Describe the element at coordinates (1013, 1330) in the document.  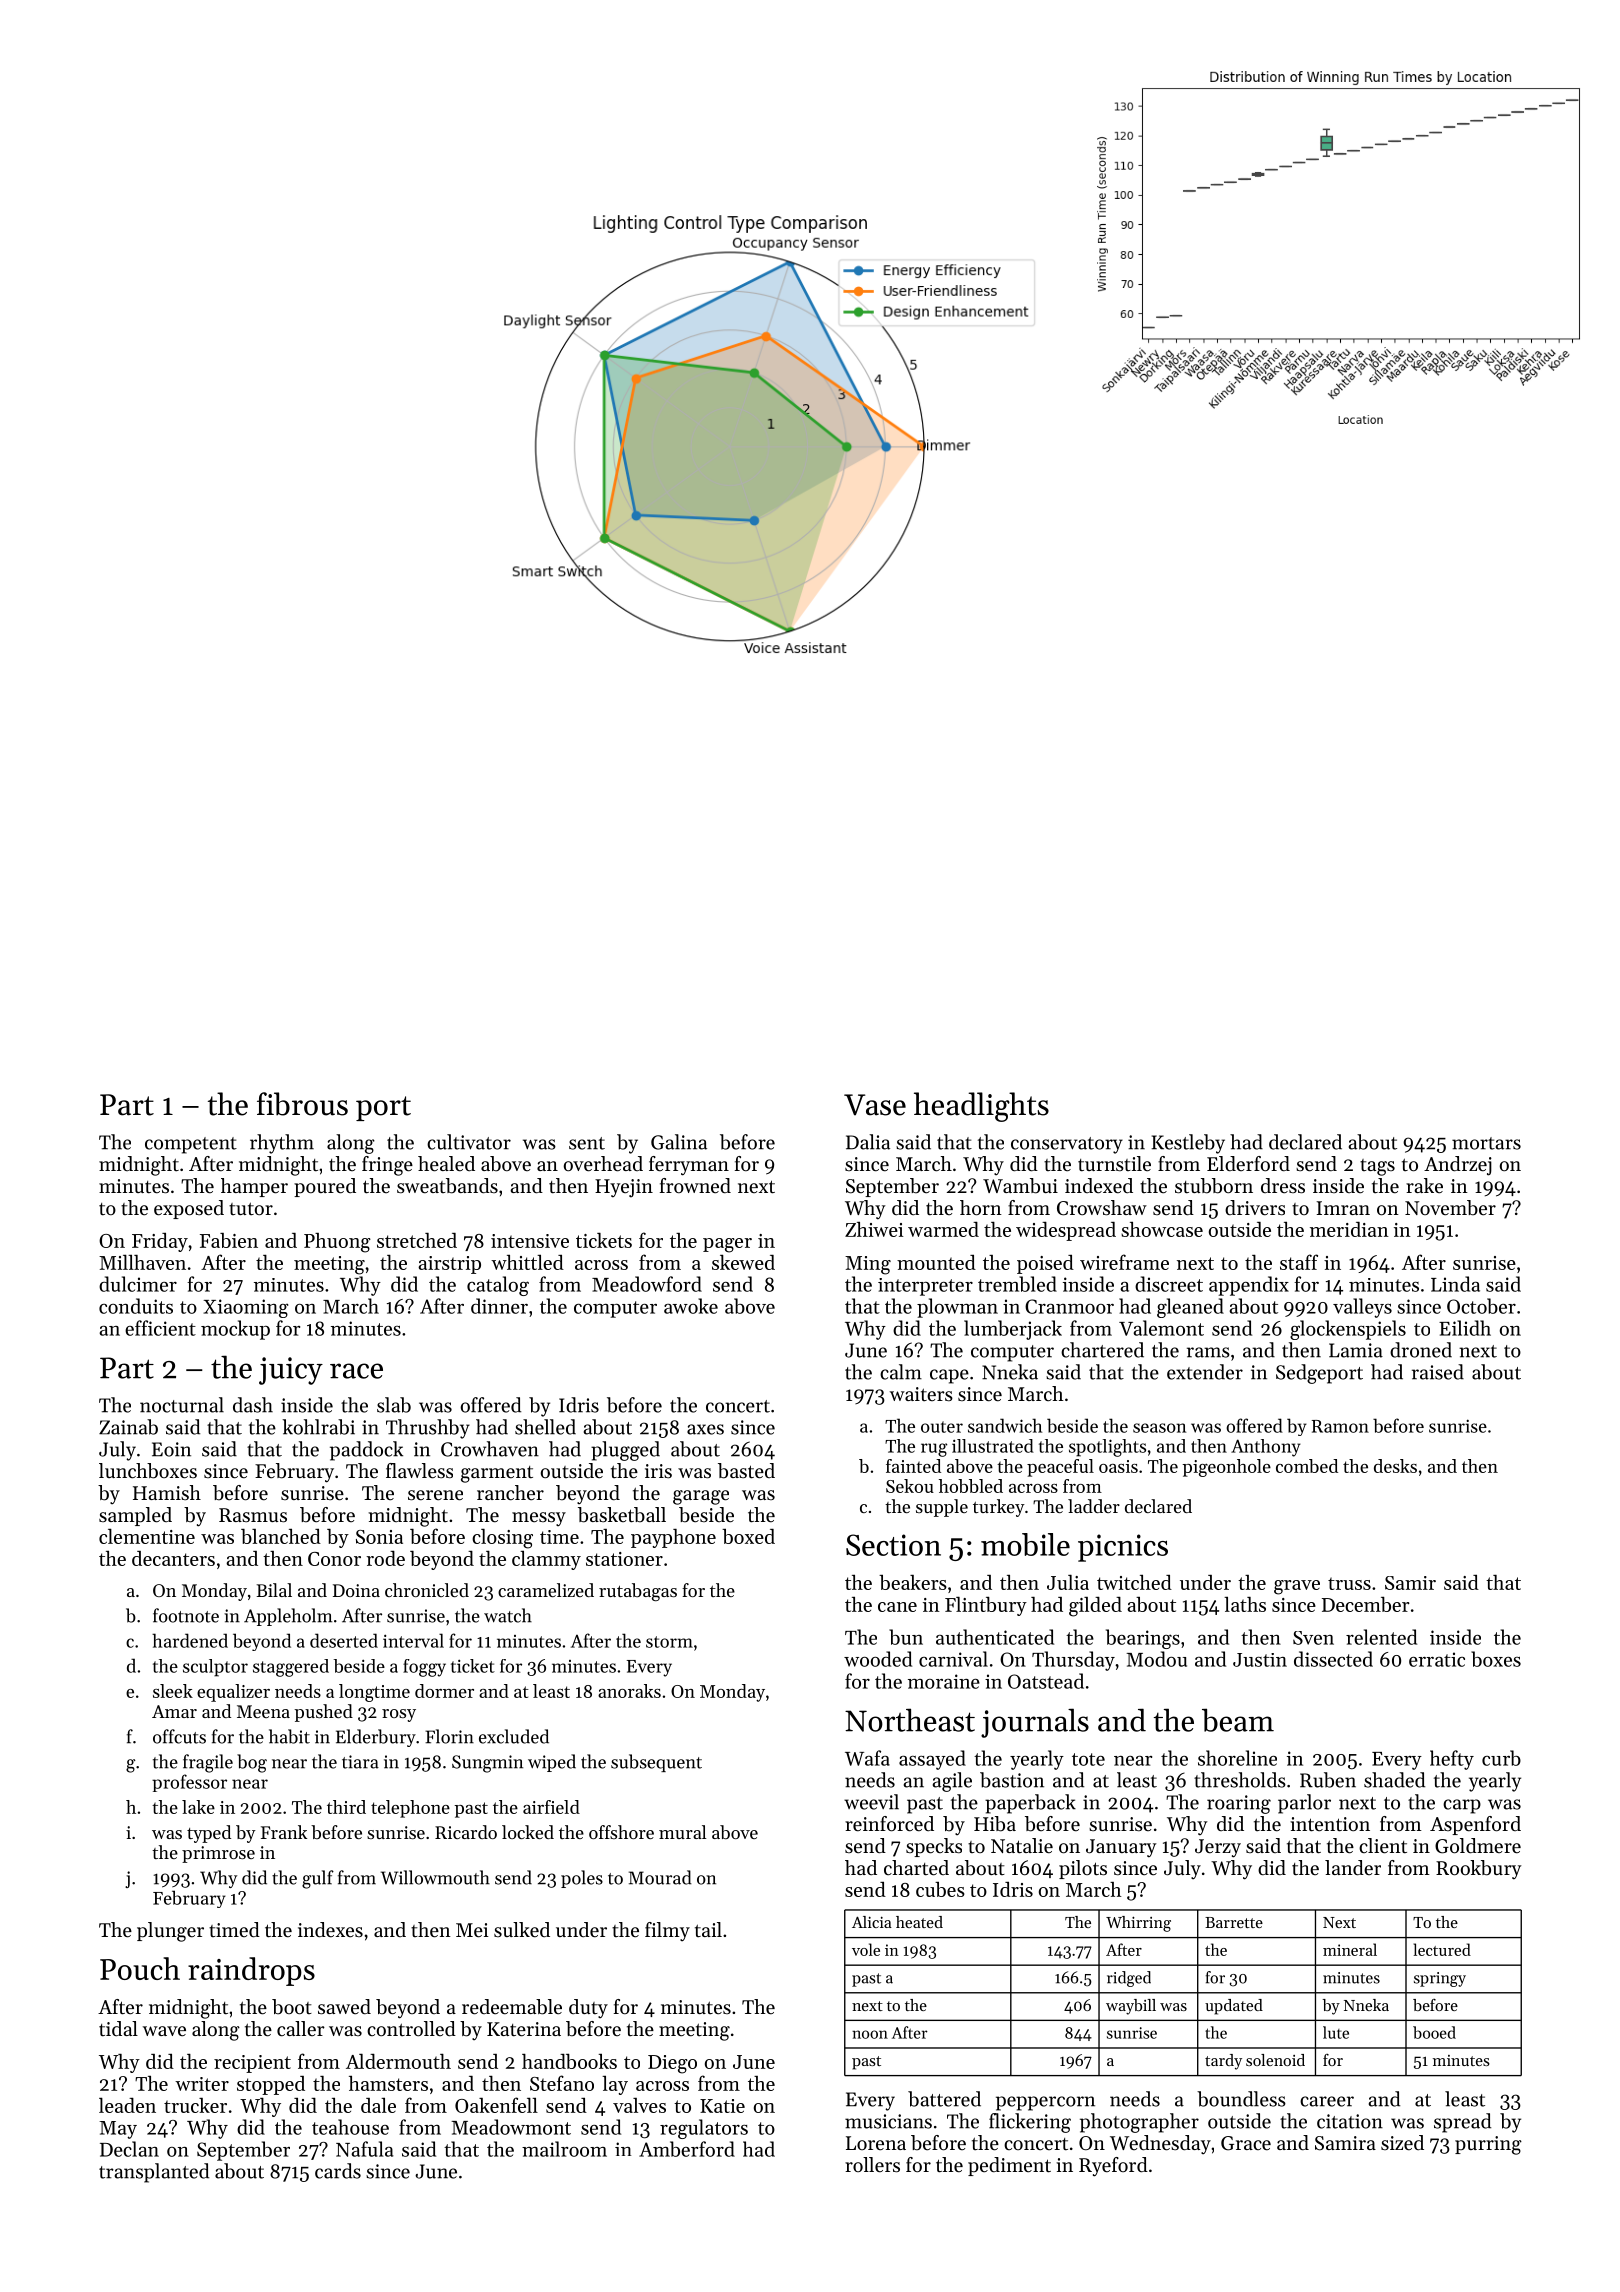
I see `lumberjack` at that location.
